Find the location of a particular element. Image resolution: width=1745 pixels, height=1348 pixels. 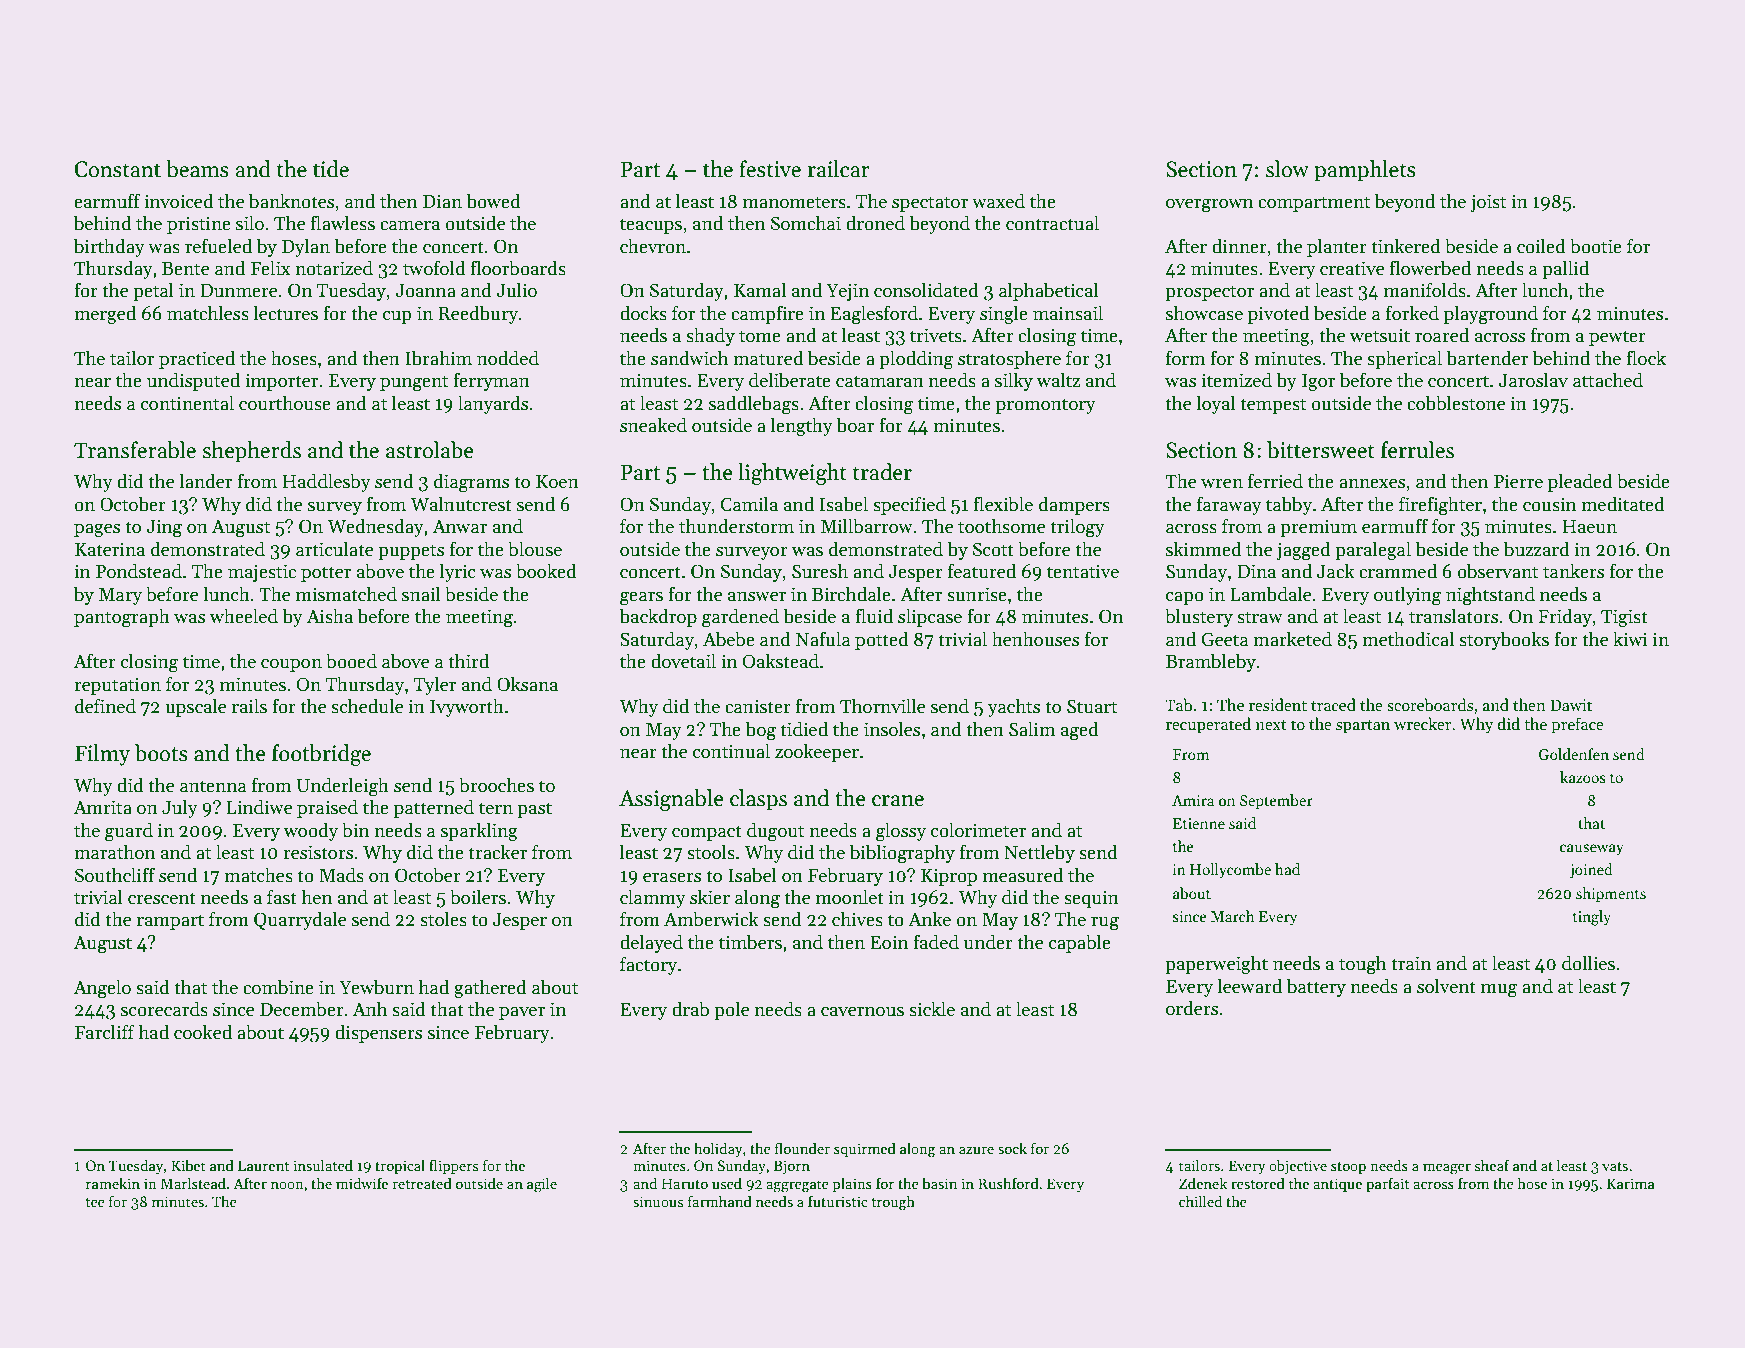

Ibrahim is located at coordinates (438, 358).
